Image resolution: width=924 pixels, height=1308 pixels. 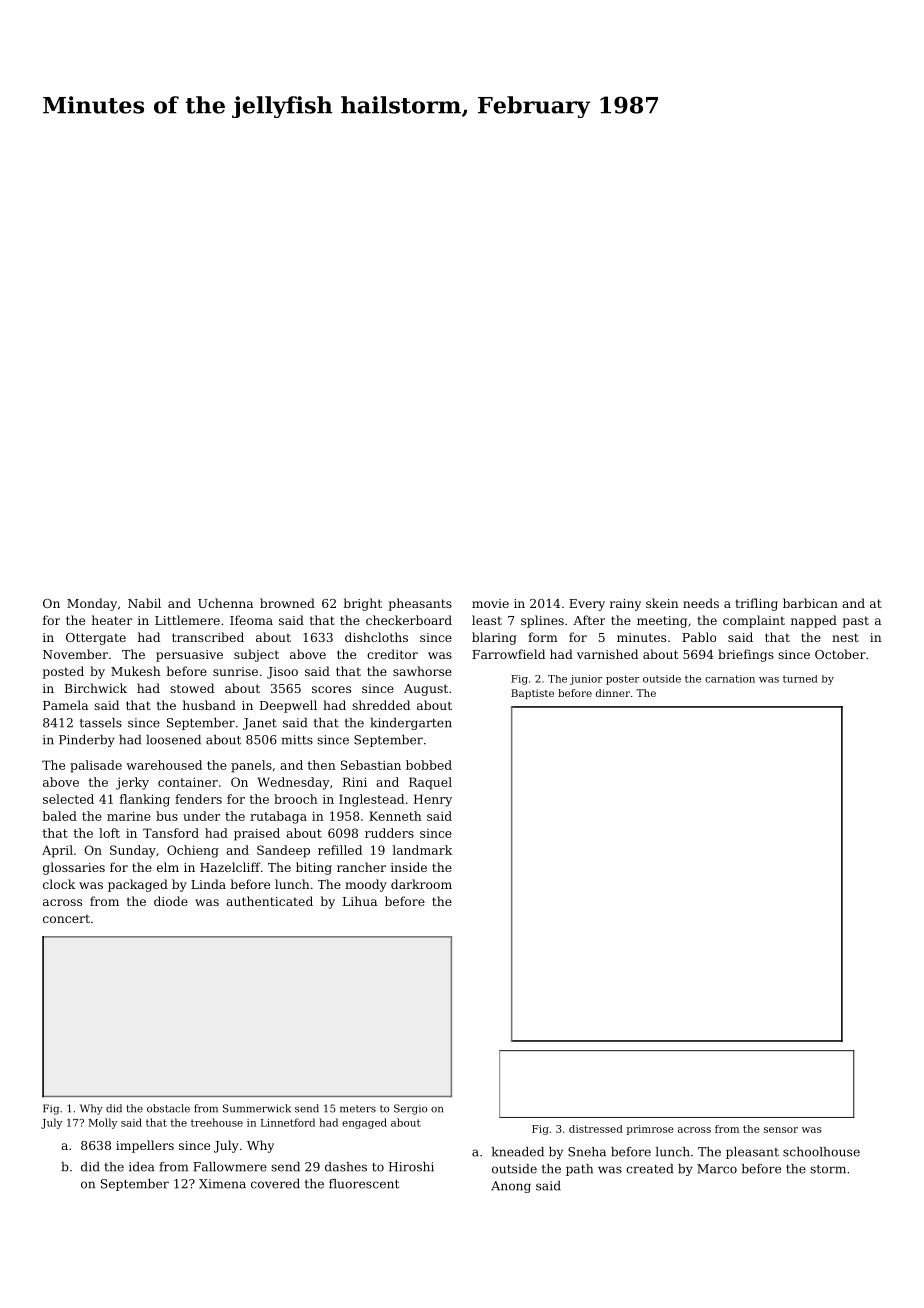 I want to click on landmark, so click(x=422, y=850).
